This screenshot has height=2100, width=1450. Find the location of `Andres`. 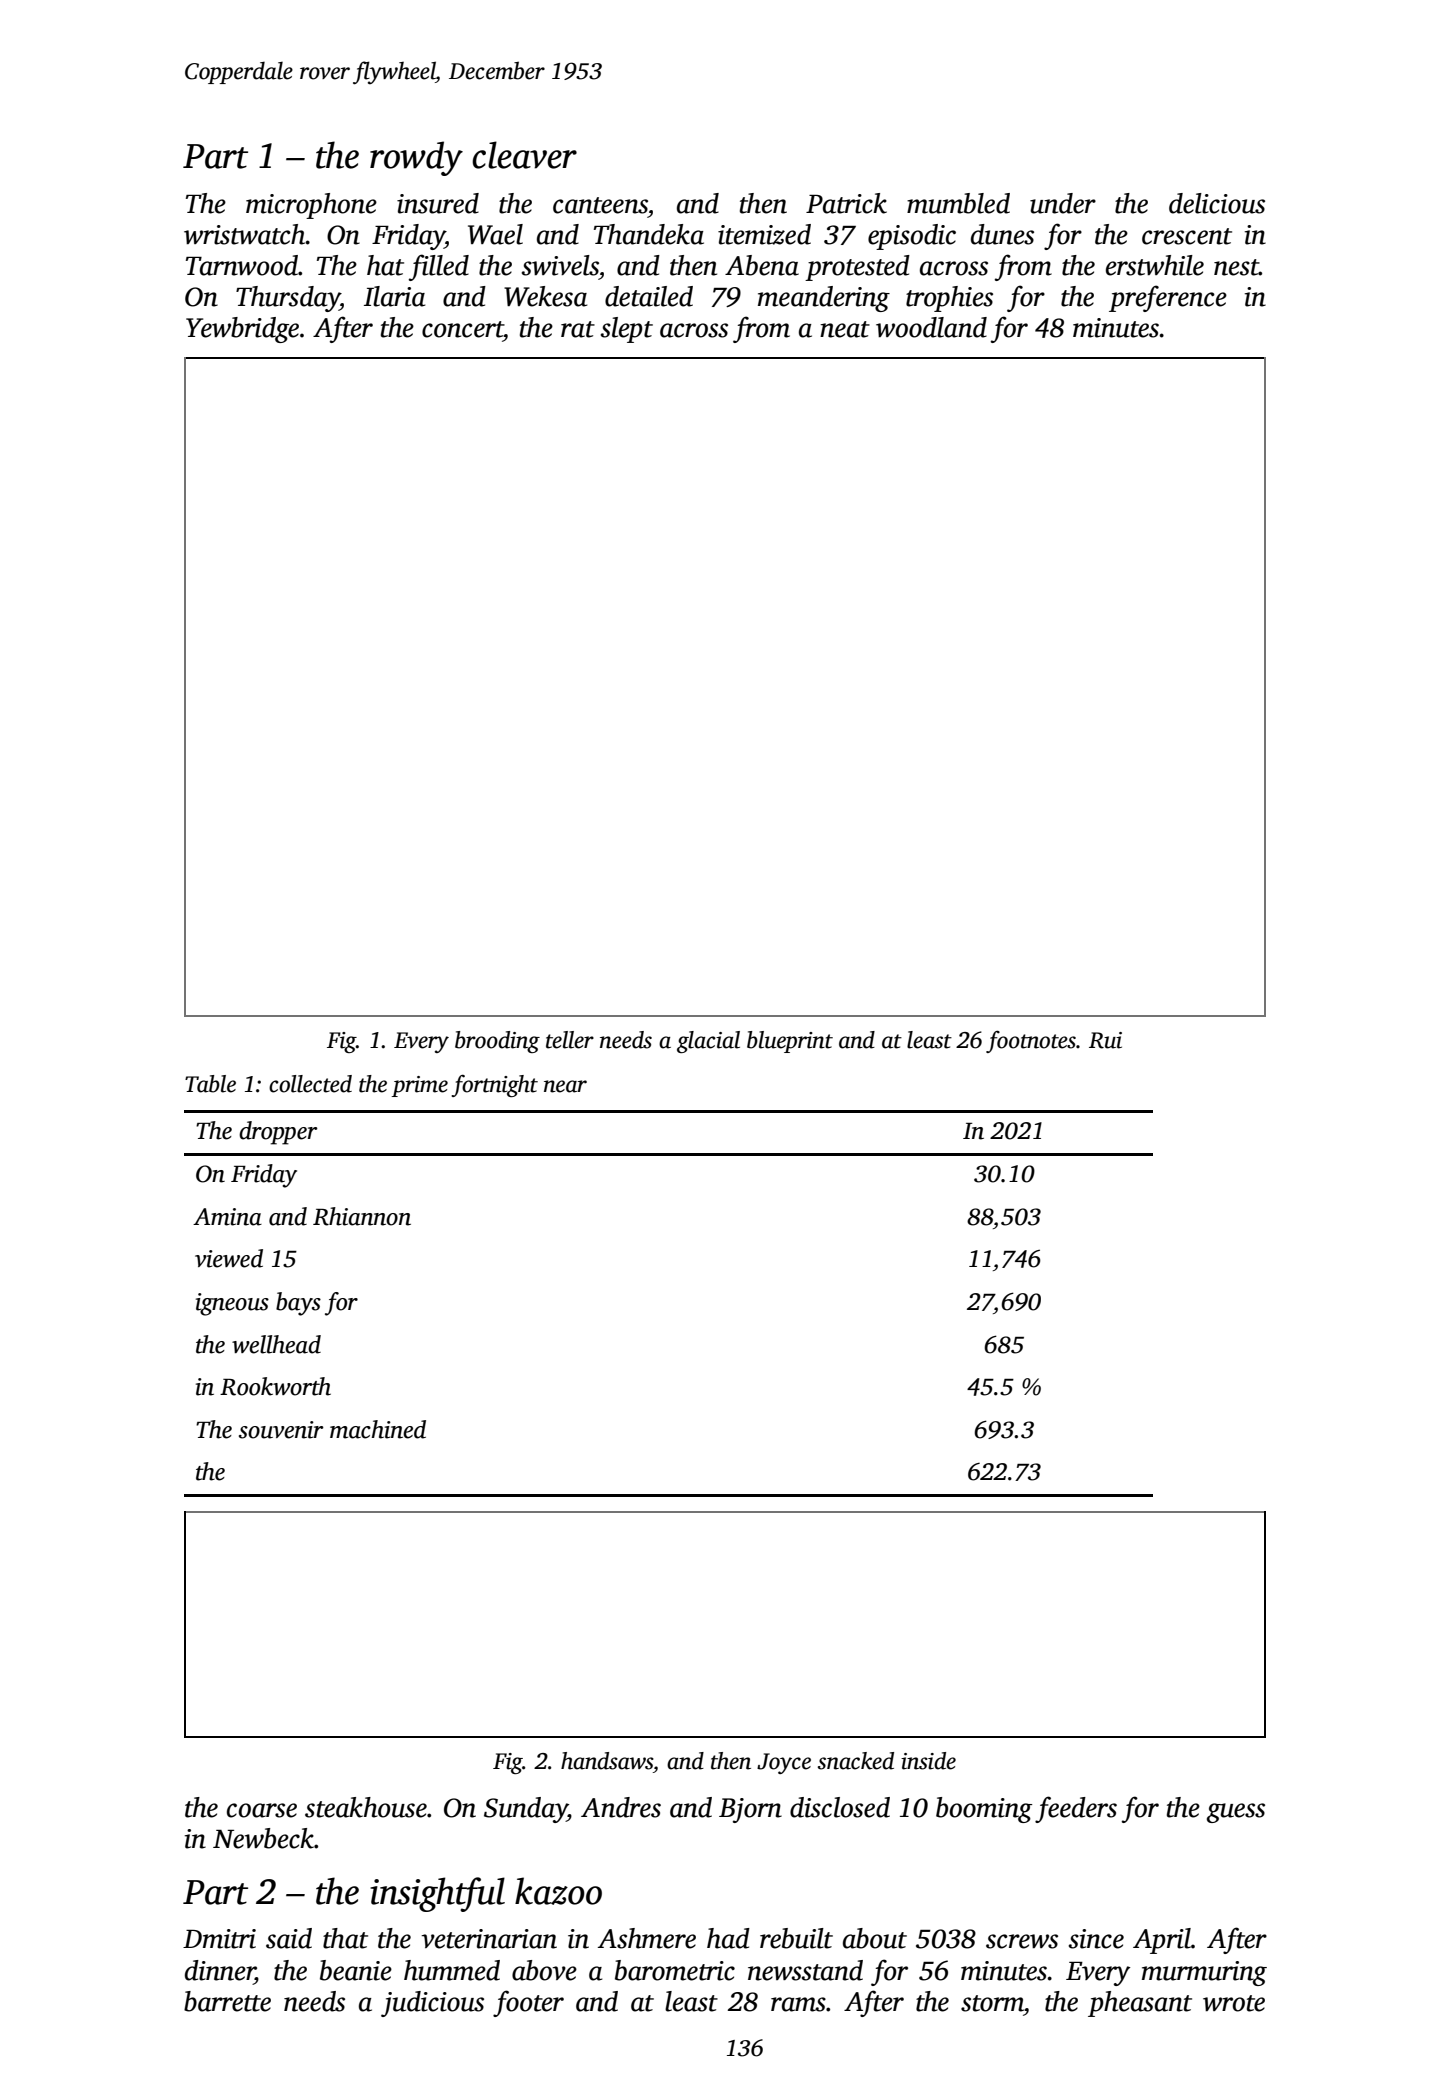

Andres is located at coordinates (621, 1807).
